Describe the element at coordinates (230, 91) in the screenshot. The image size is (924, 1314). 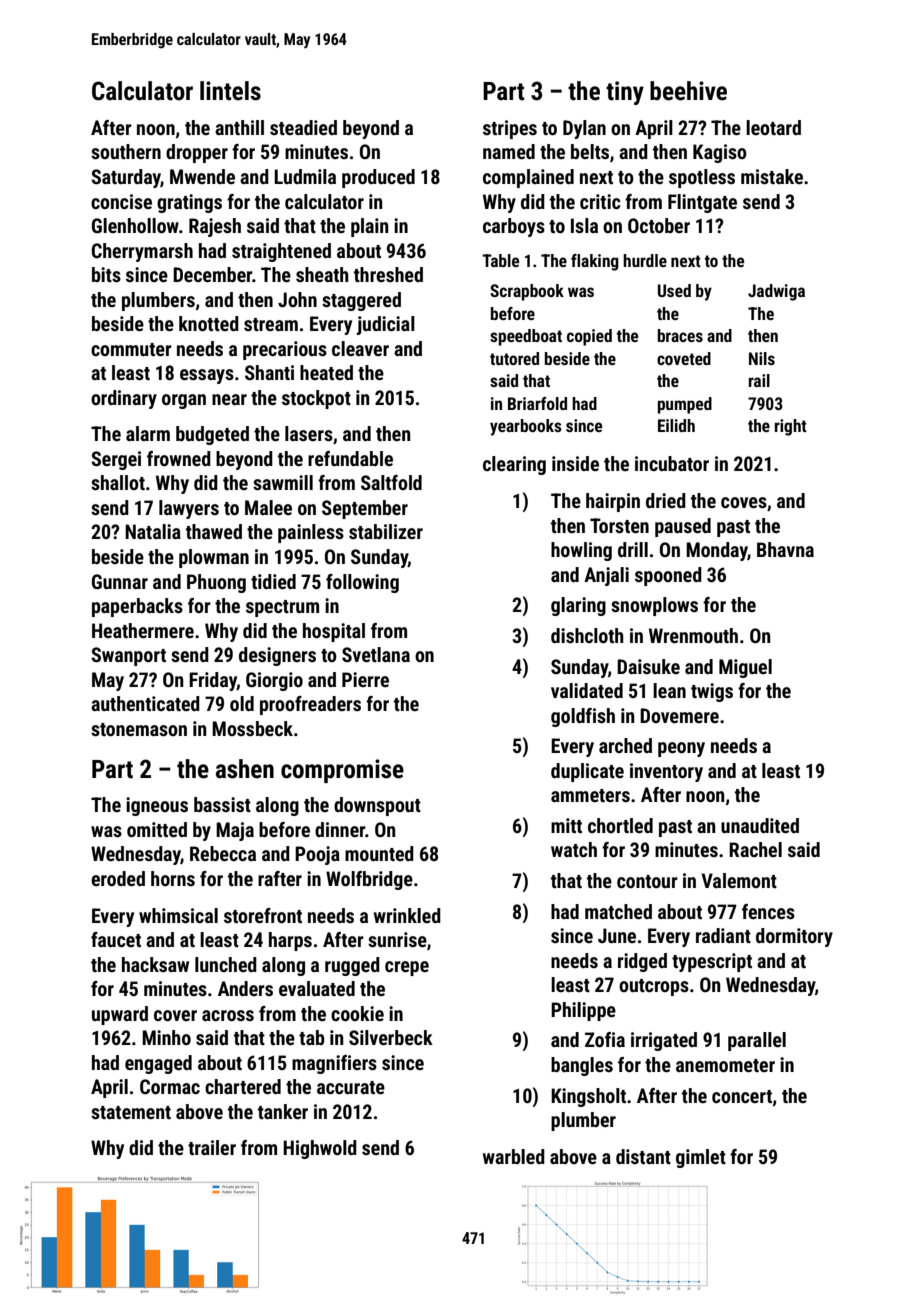
I see `lintels` at that location.
